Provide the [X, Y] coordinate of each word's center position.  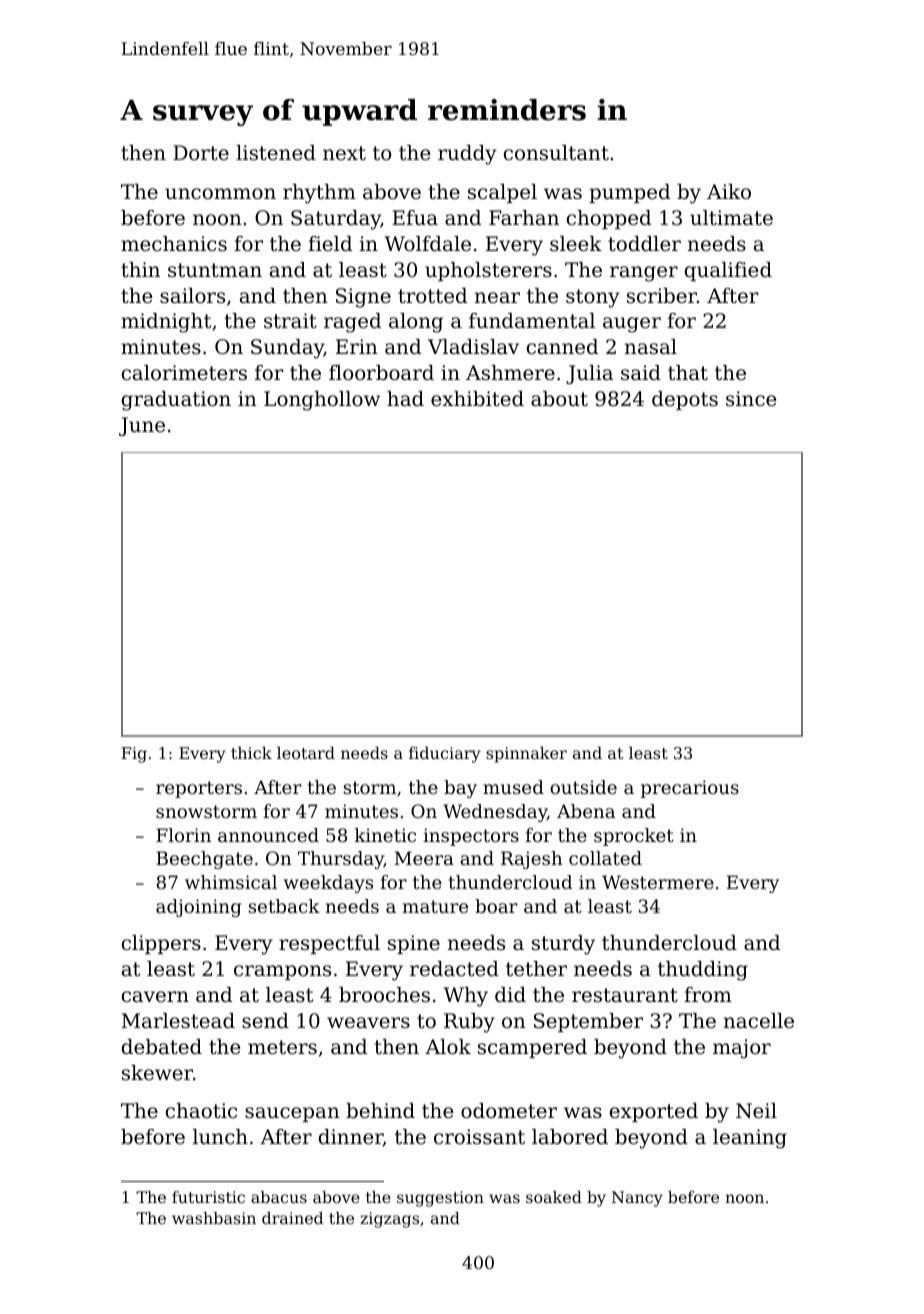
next [344, 153]
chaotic [201, 1111]
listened [276, 153]
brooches [384, 994]
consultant [556, 153]
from [708, 994]
